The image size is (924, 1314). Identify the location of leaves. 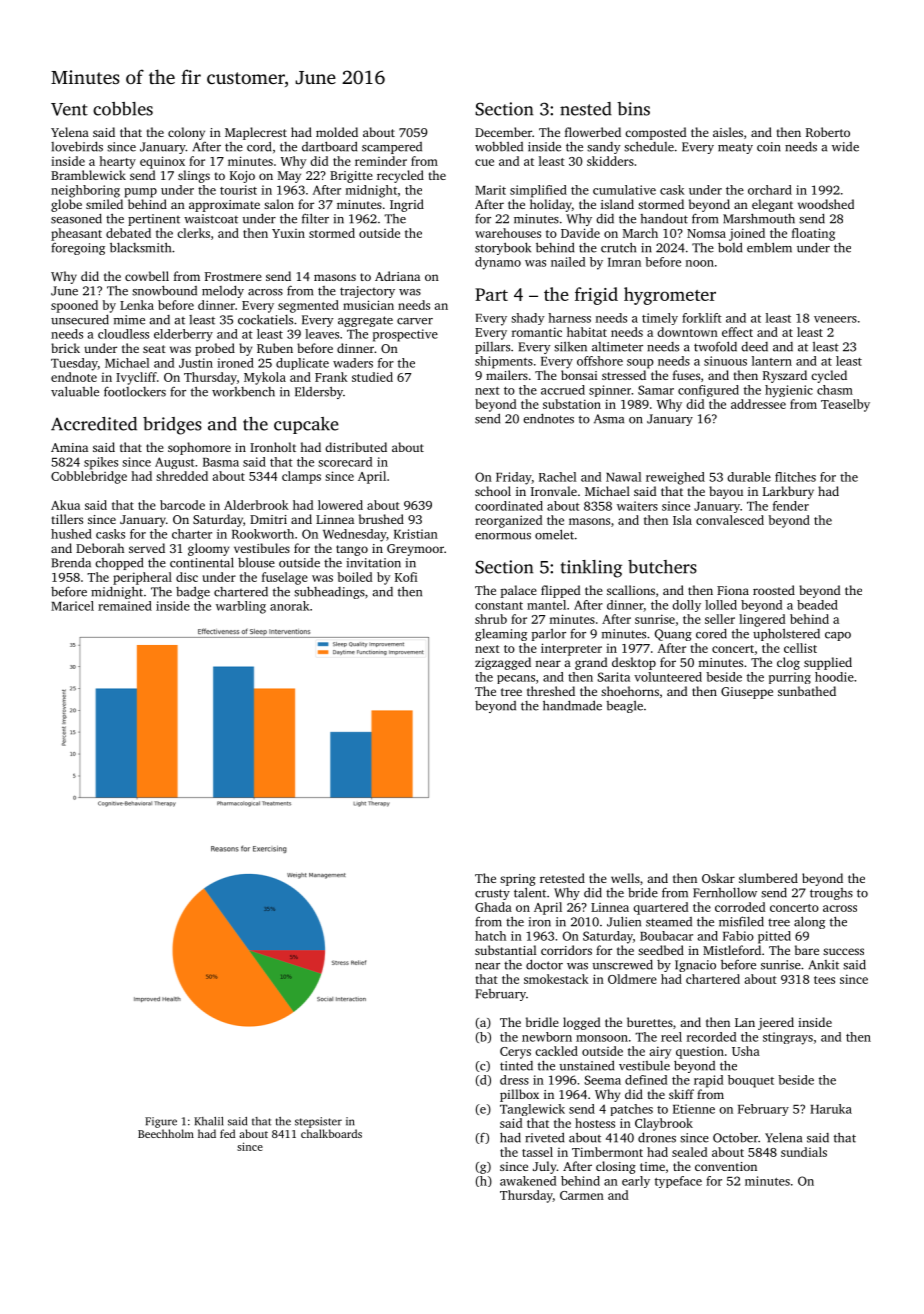
(322, 334).
